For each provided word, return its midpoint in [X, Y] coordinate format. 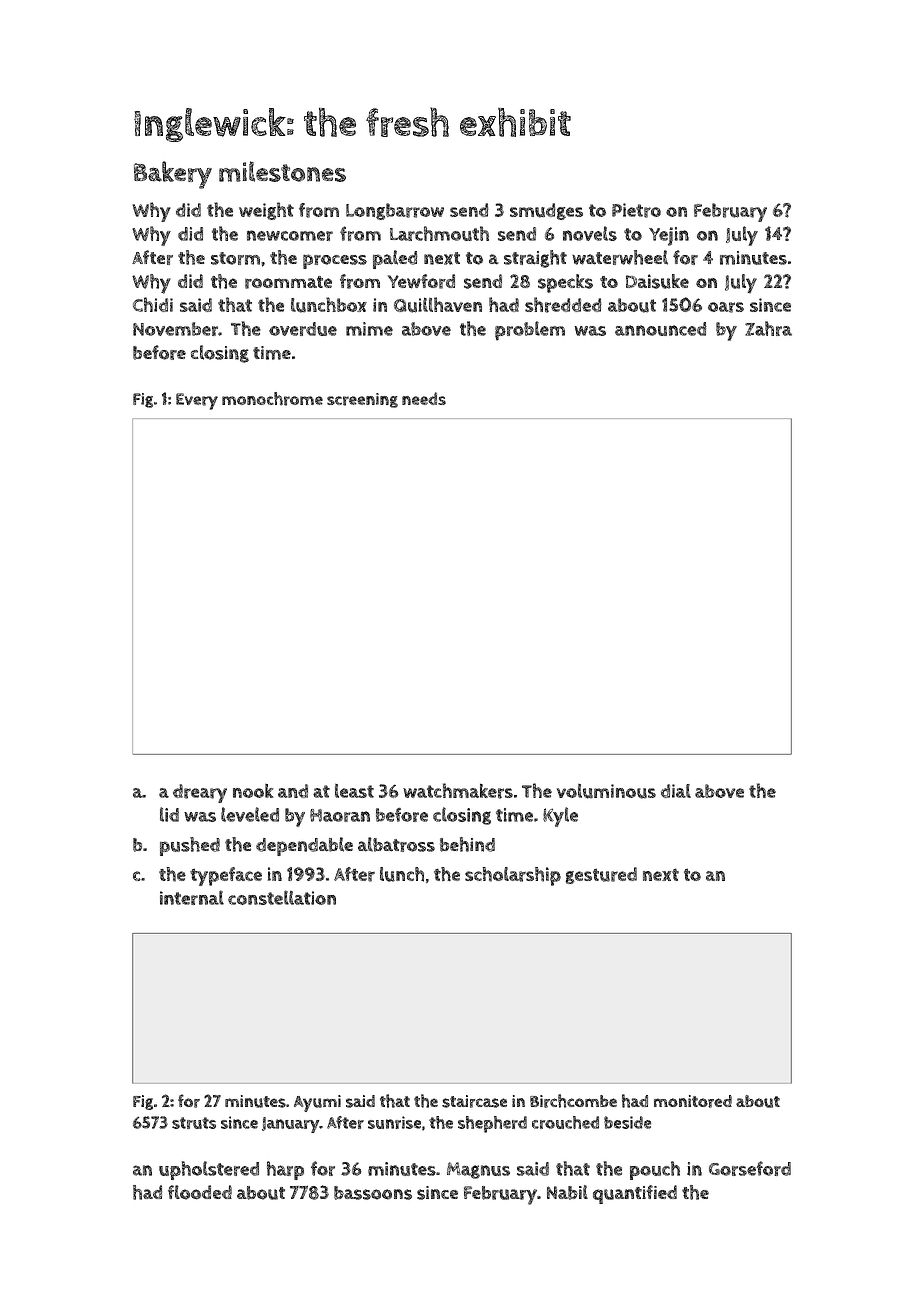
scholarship [513, 876]
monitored [693, 1101]
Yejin [669, 236]
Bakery [173, 175]
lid [169, 814]
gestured [601, 875]
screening [362, 400]
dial [676, 791]
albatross [396, 844]
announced [661, 329]
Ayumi [317, 1103]
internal [192, 897]
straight [535, 259]
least [354, 791]
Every [197, 401]
